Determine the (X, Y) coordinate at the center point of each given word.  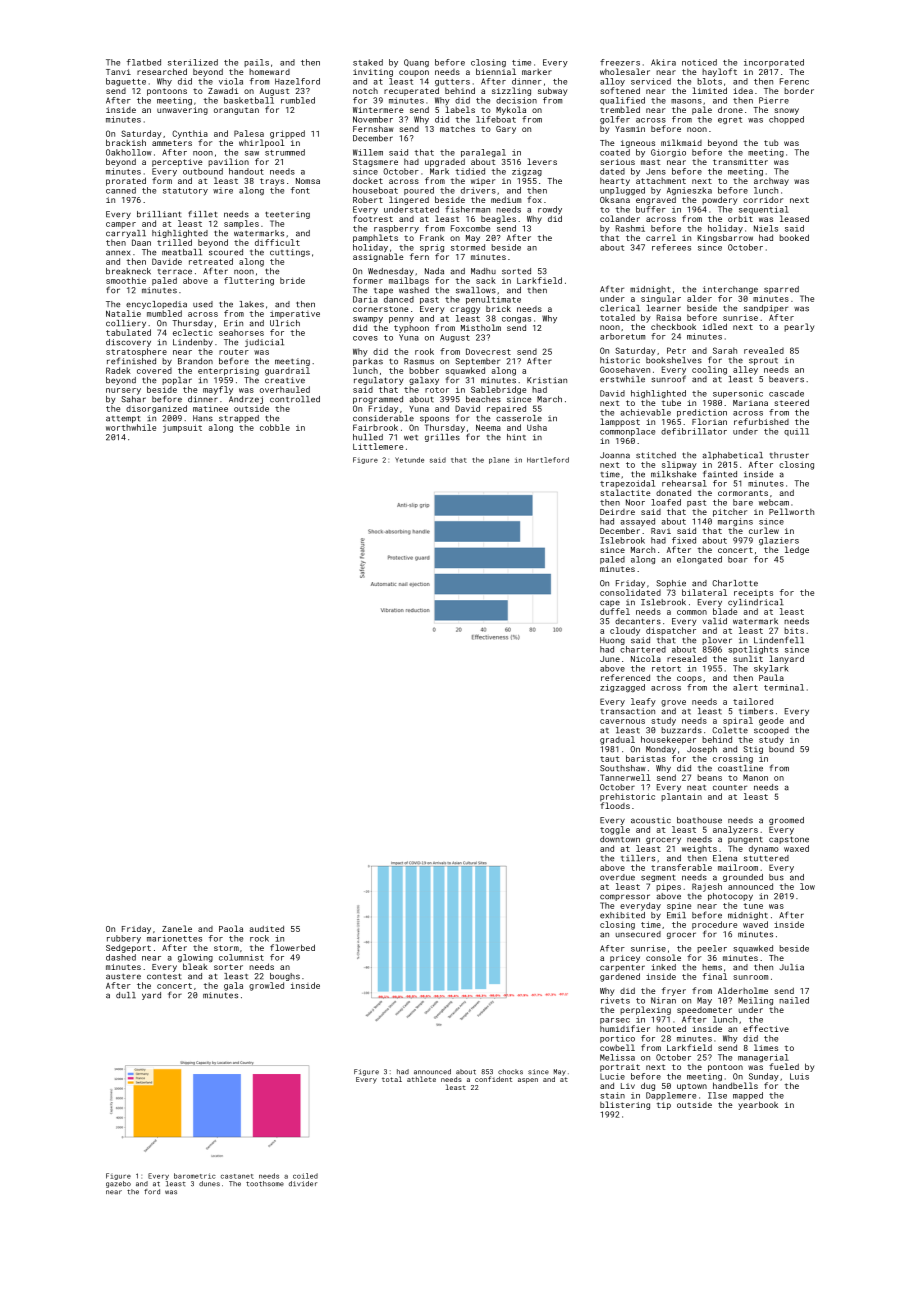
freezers (620, 62)
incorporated (774, 63)
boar (738, 559)
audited (266, 928)
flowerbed (292, 947)
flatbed (144, 62)
